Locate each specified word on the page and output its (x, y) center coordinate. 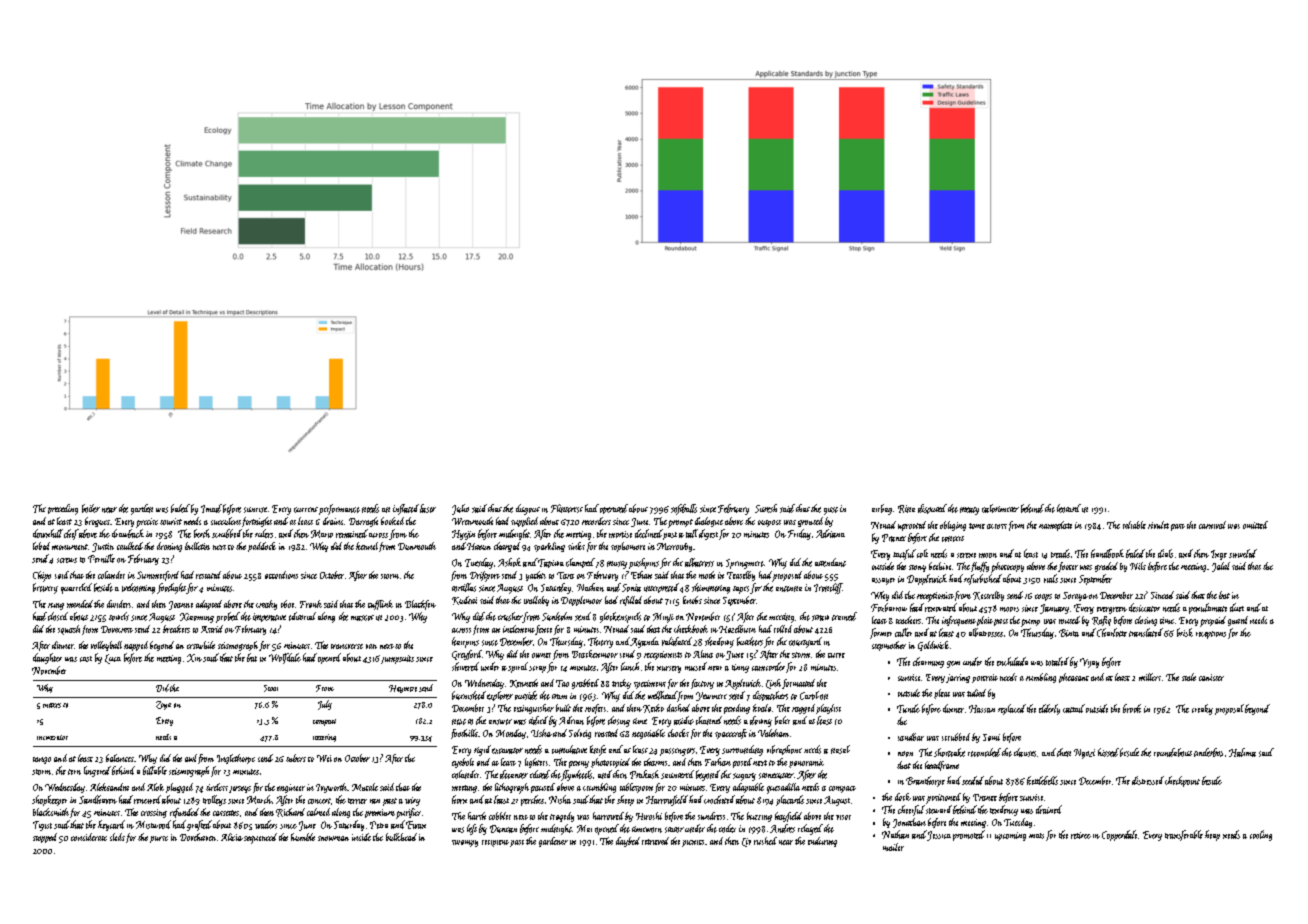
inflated (406, 509)
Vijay (1089, 663)
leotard (1069, 508)
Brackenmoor (595, 654)
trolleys (214, 800)
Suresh (766, 508)
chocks (678, 733)
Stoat (271, 688)
